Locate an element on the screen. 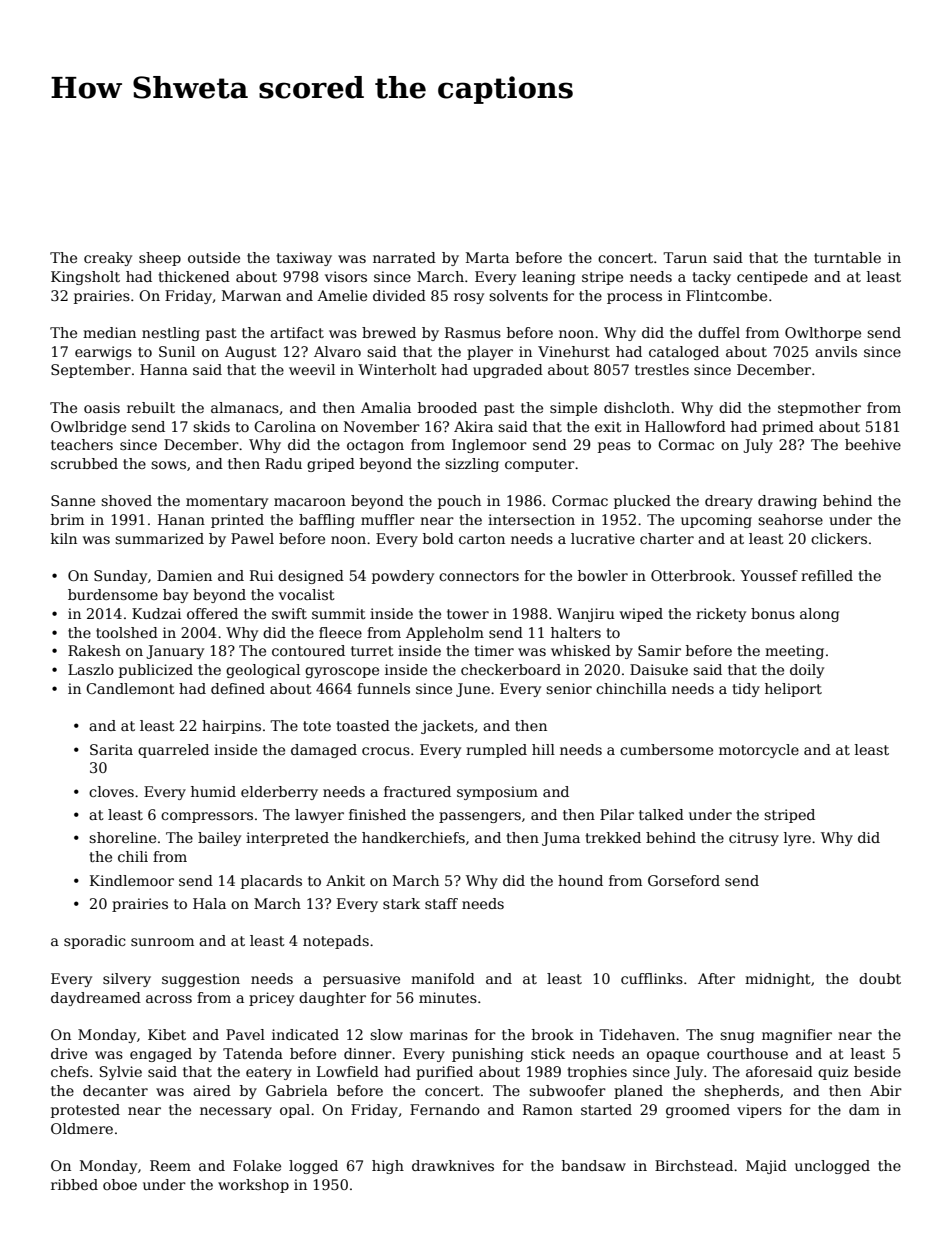  bandsaw is located at coordinates (594, 1165).
